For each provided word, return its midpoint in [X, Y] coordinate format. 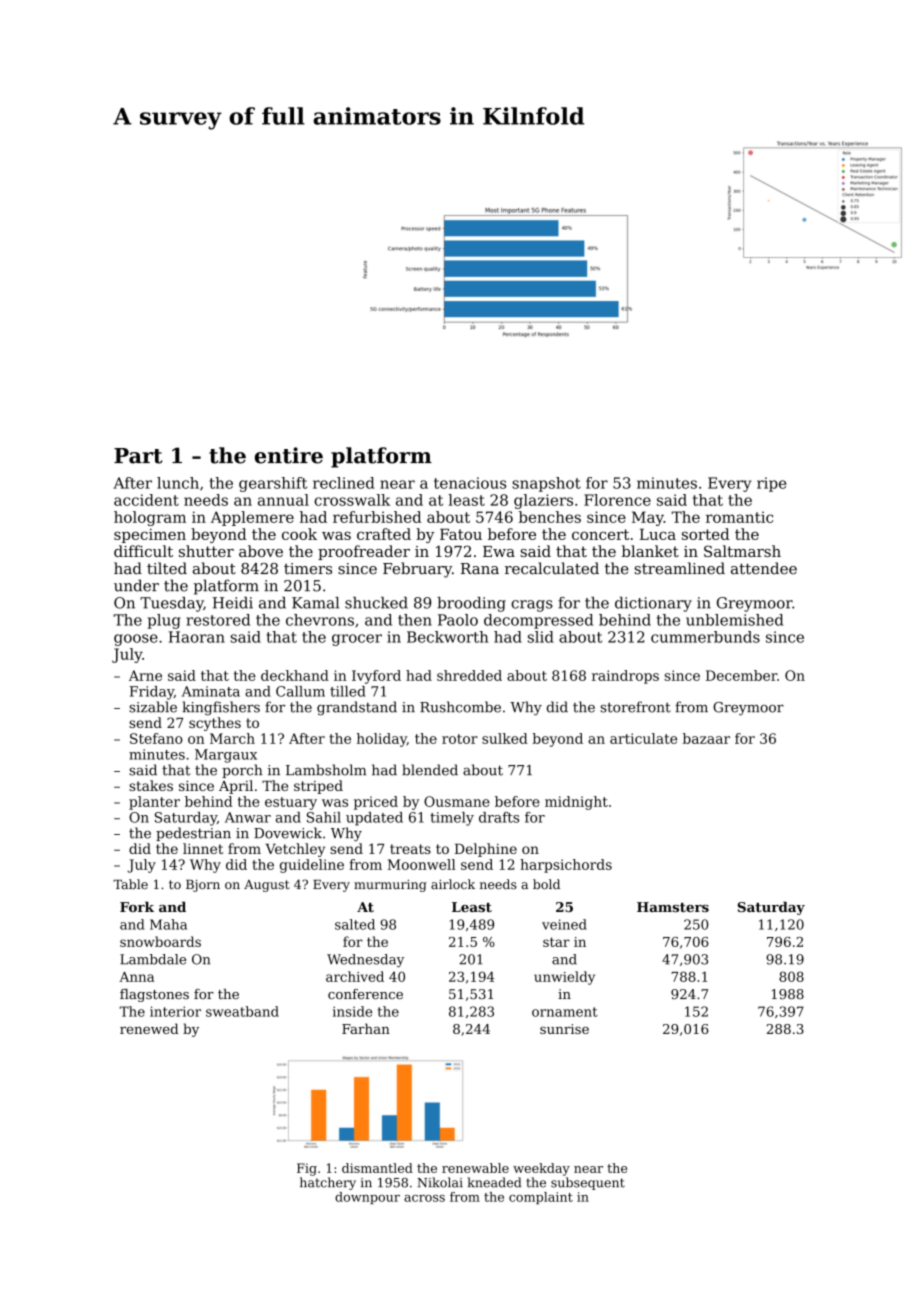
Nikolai [440, 1182]
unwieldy [564, 978]
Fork [137, 907]
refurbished [377, 517]
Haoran [197, 637]
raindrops [625, 677]
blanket [650, 551]
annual [283, 500]
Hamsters [673, 907]
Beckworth [447, 637]
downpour [367, 1198]
